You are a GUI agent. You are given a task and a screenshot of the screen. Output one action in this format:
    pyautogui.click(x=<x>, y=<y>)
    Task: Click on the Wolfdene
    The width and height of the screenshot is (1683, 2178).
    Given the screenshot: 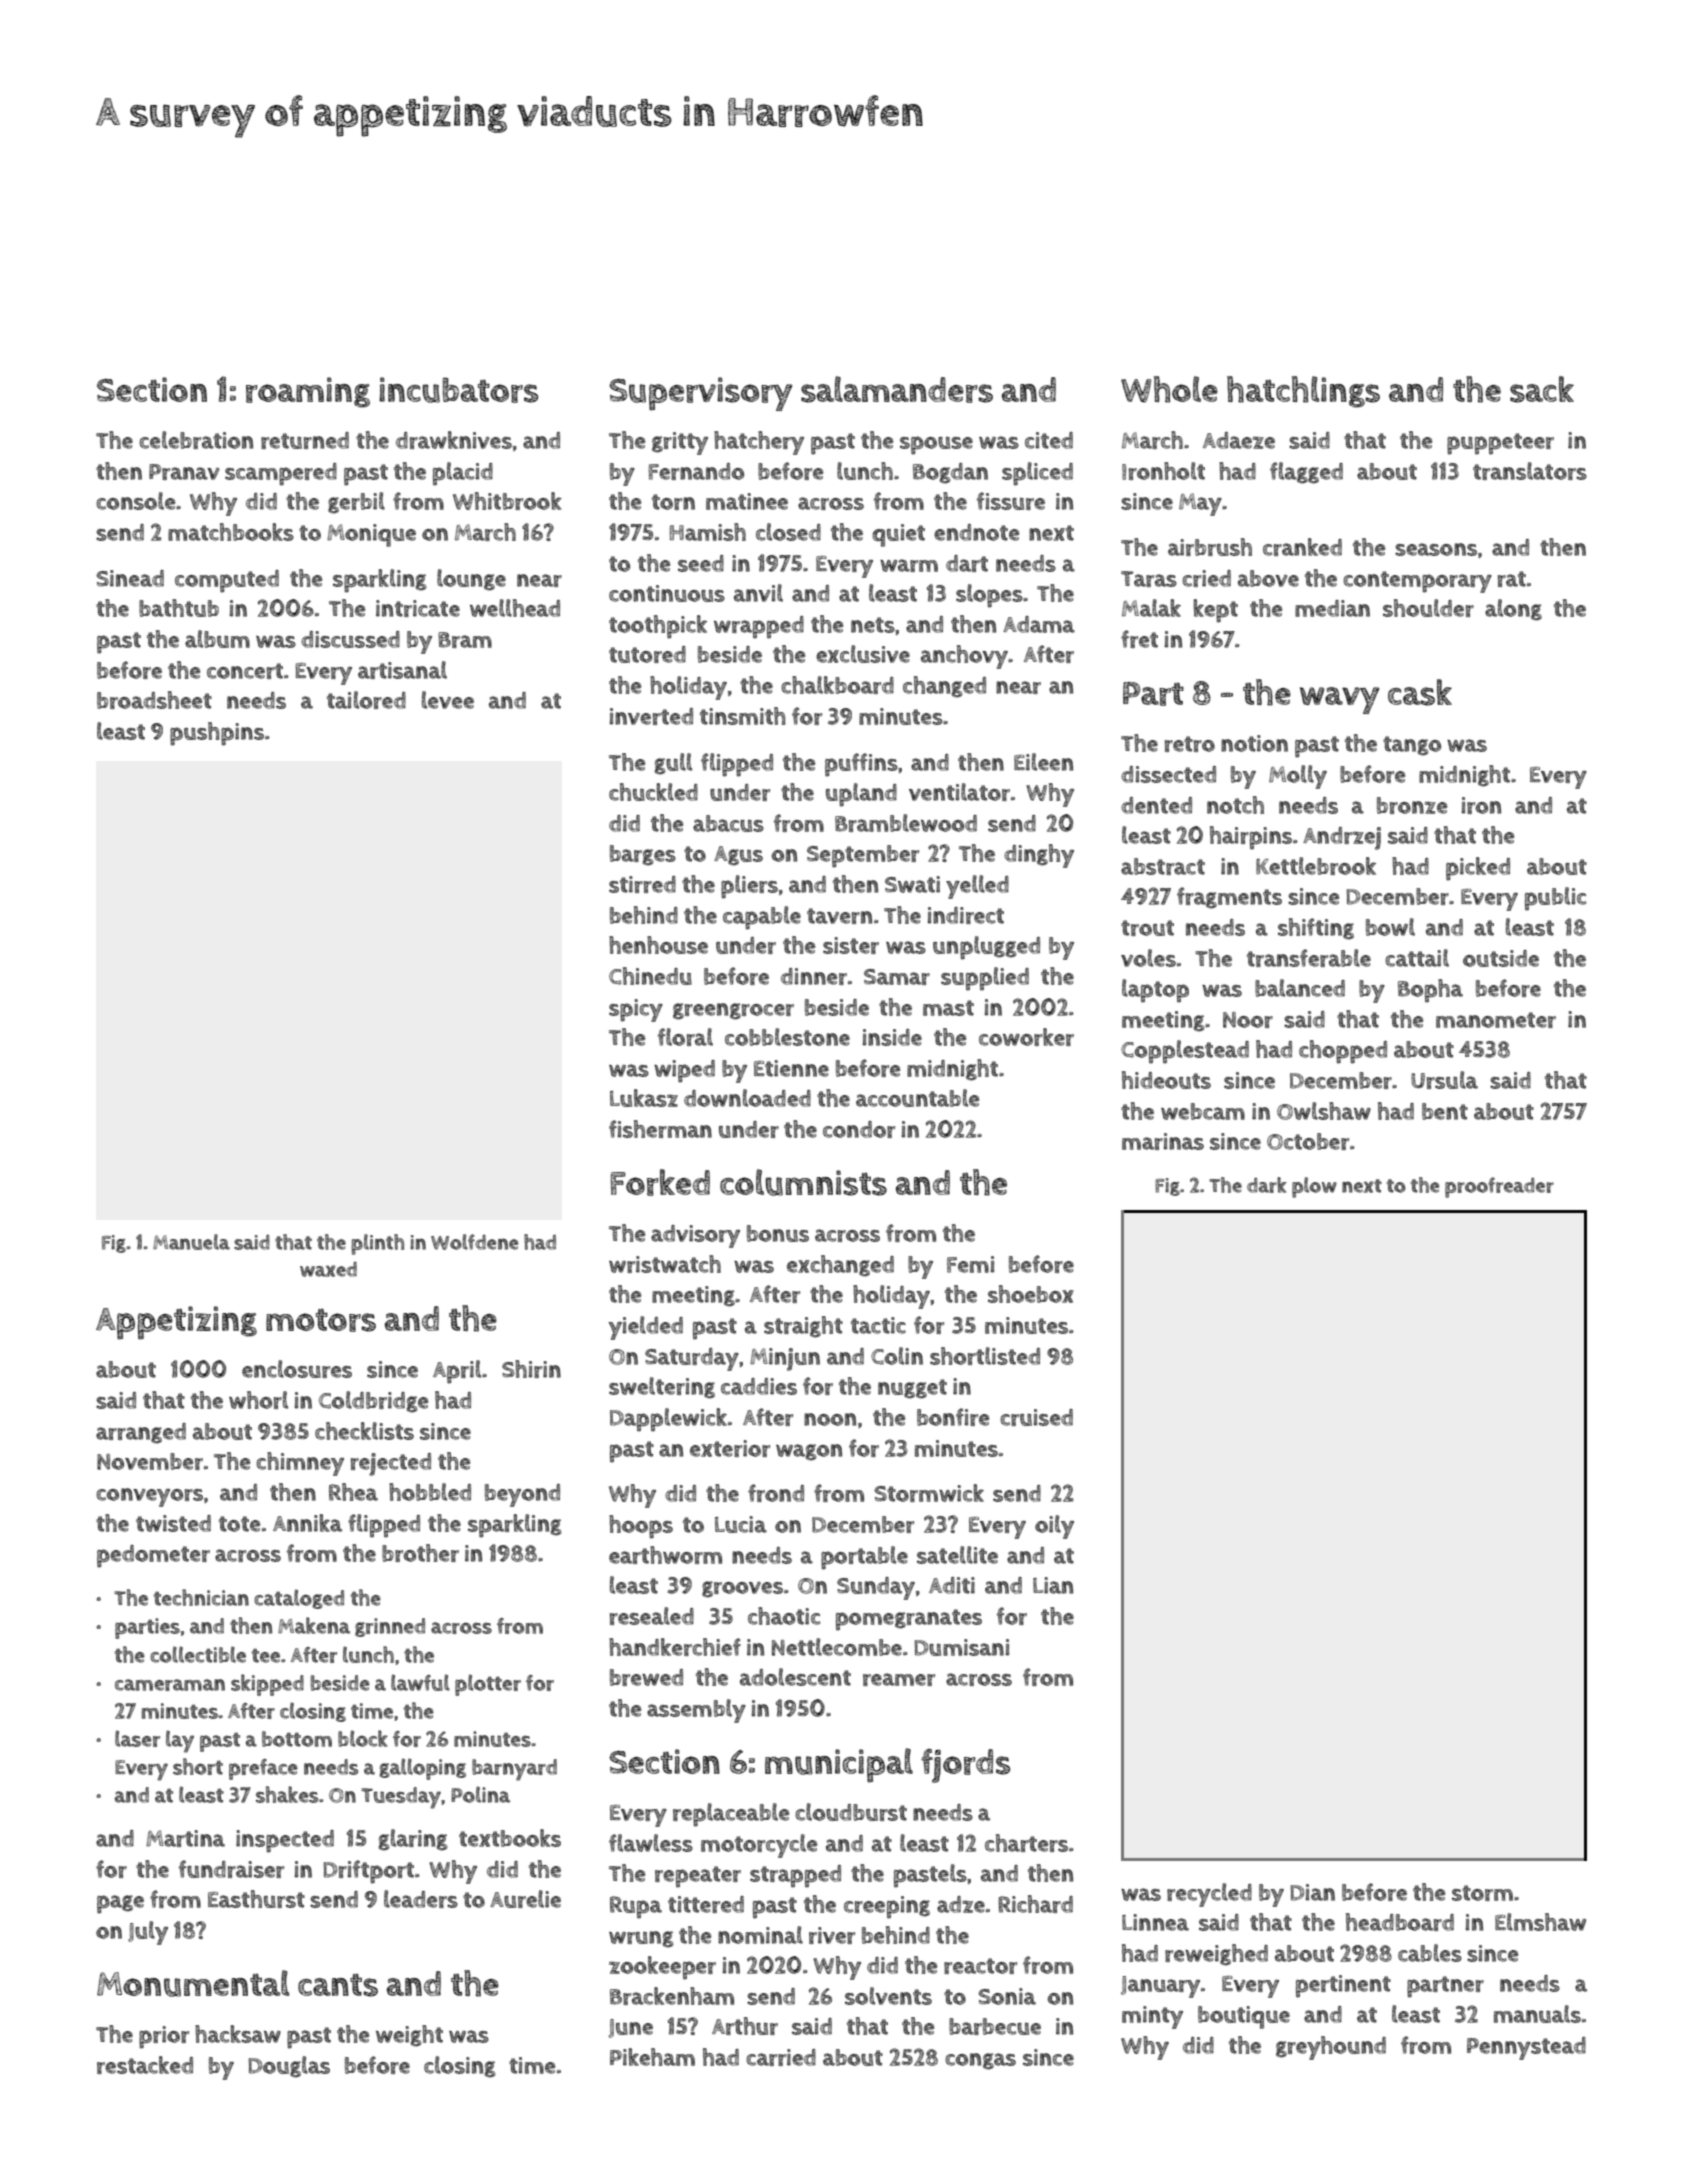 What is the action you would take?
    pyautogui.click(x=474, y=1242)
